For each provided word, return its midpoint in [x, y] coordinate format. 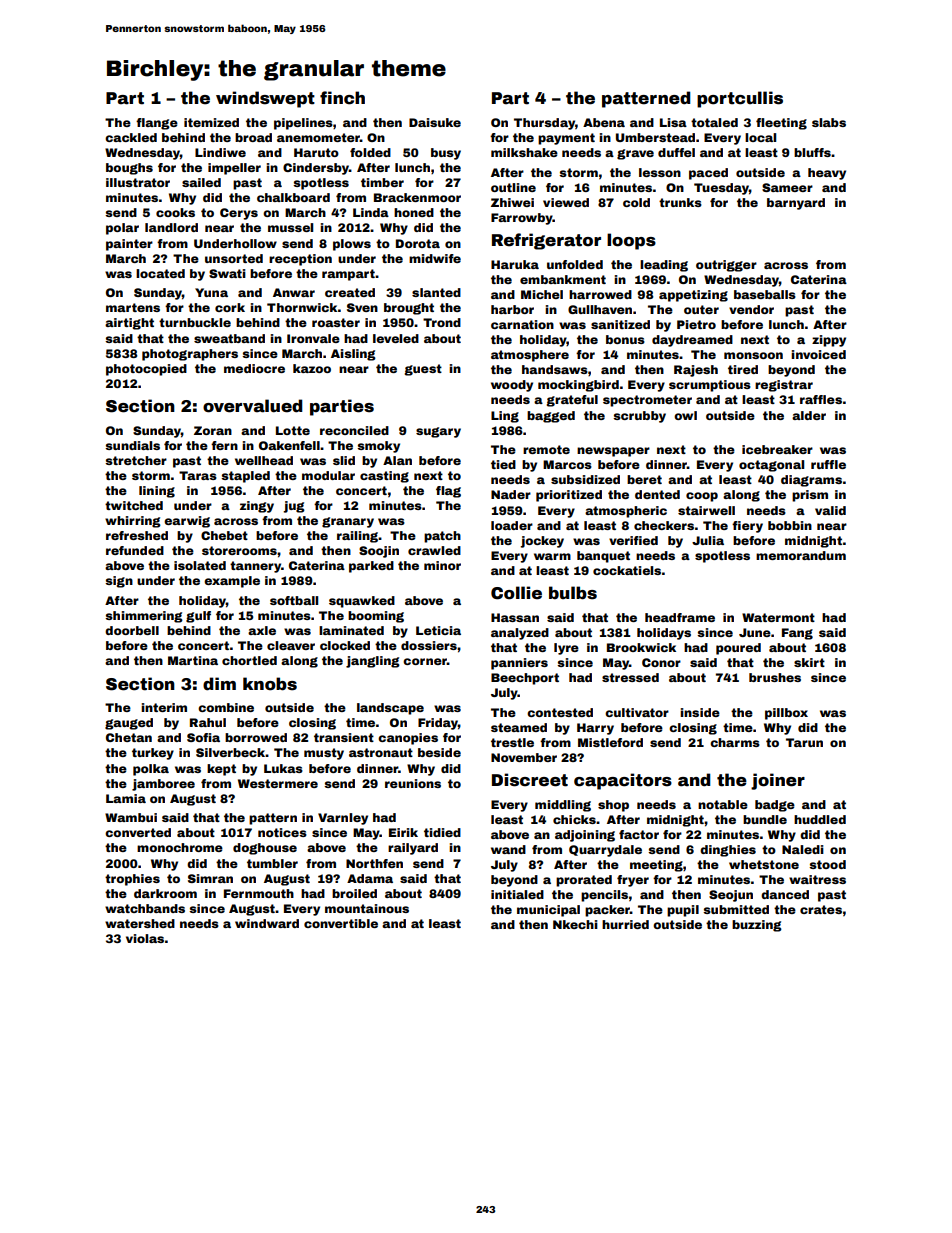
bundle [765, 819]
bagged [551, 417]
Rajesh [696, 371]
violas [145, 938]
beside [439, 752]
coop [702, 497]
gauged [129, 724]
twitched [134, 505]
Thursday [544, 124]
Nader [511, 494]
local [760, 137]
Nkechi [575, 924]
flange [157, 124]
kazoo [312, 368]
